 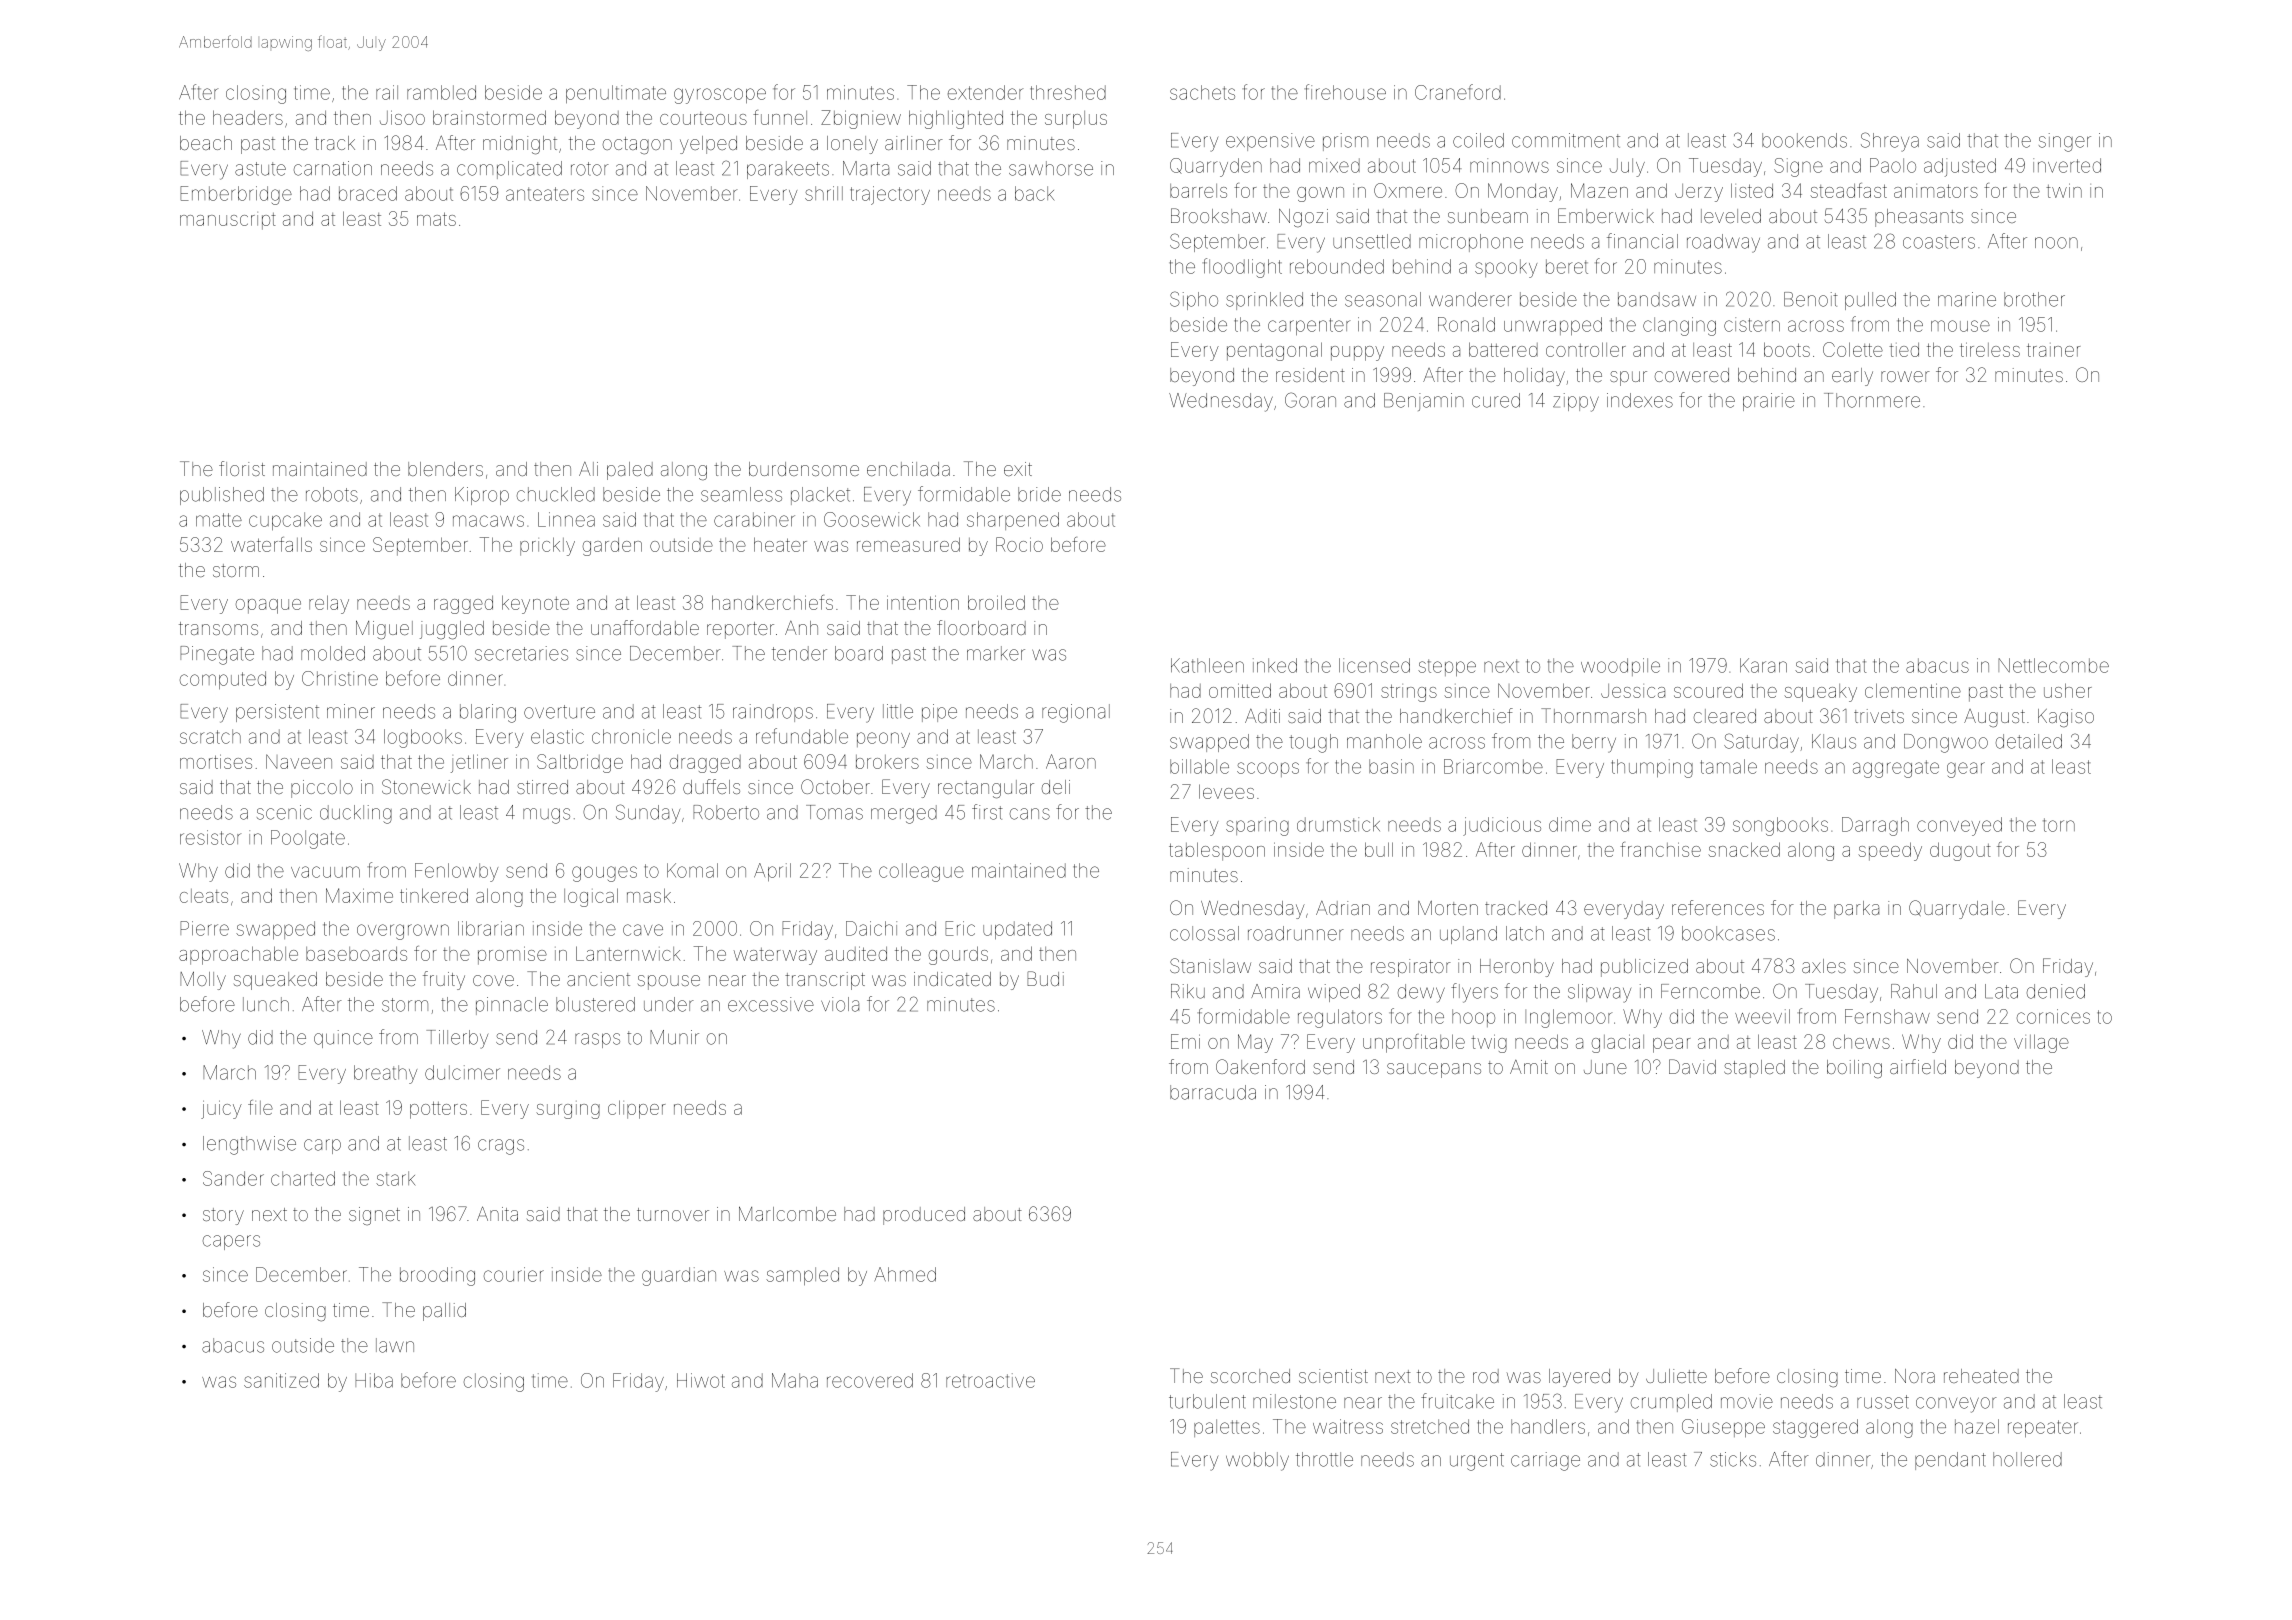 What do you see at coordinates (2056, 243) in the screenshot?
I see `noon` at bounding box center [2056, 243].
